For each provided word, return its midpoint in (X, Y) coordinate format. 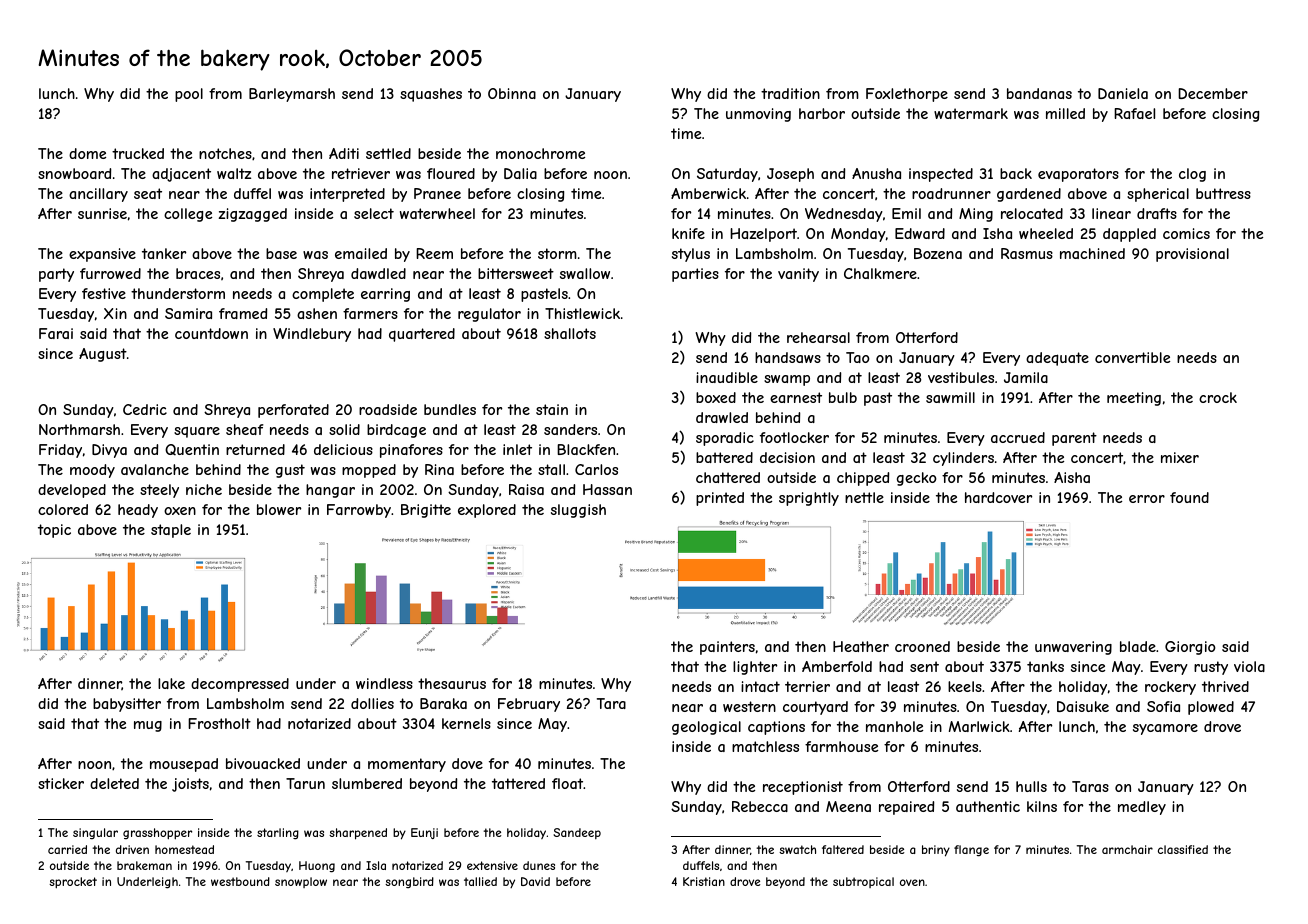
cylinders (963, 459)
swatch (797, 849)
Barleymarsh (292, 95)
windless (384, 683)
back (1016, 173)
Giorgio (1190, 648)
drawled (722, 417)
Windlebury (312, 335)
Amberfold (837, 666)
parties (695, 275)
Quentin (192, 450)
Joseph (790, 175)
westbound (240, 881)
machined (1092, 253)
